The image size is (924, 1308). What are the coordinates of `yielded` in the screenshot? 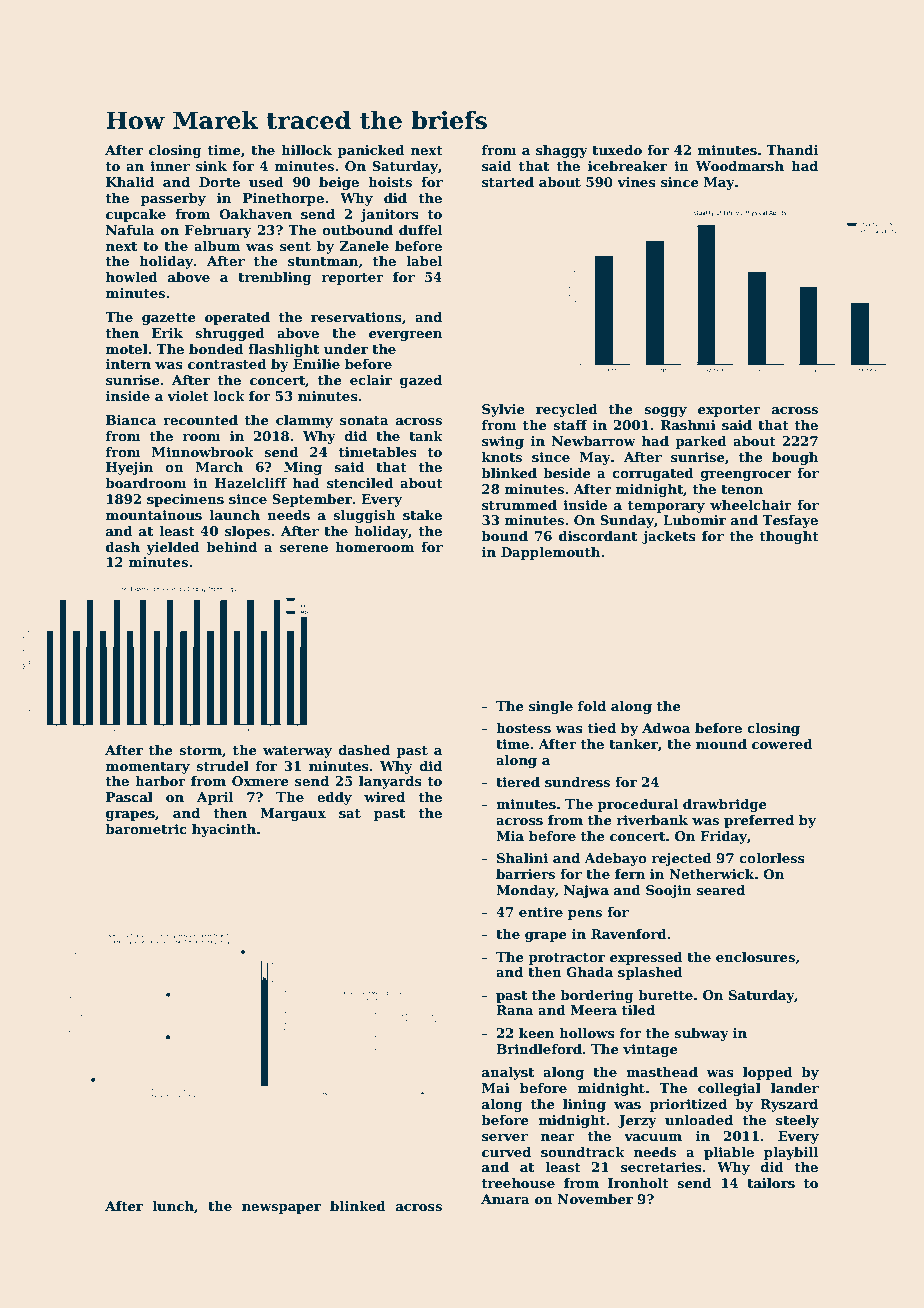 It's located at (173, 548).
